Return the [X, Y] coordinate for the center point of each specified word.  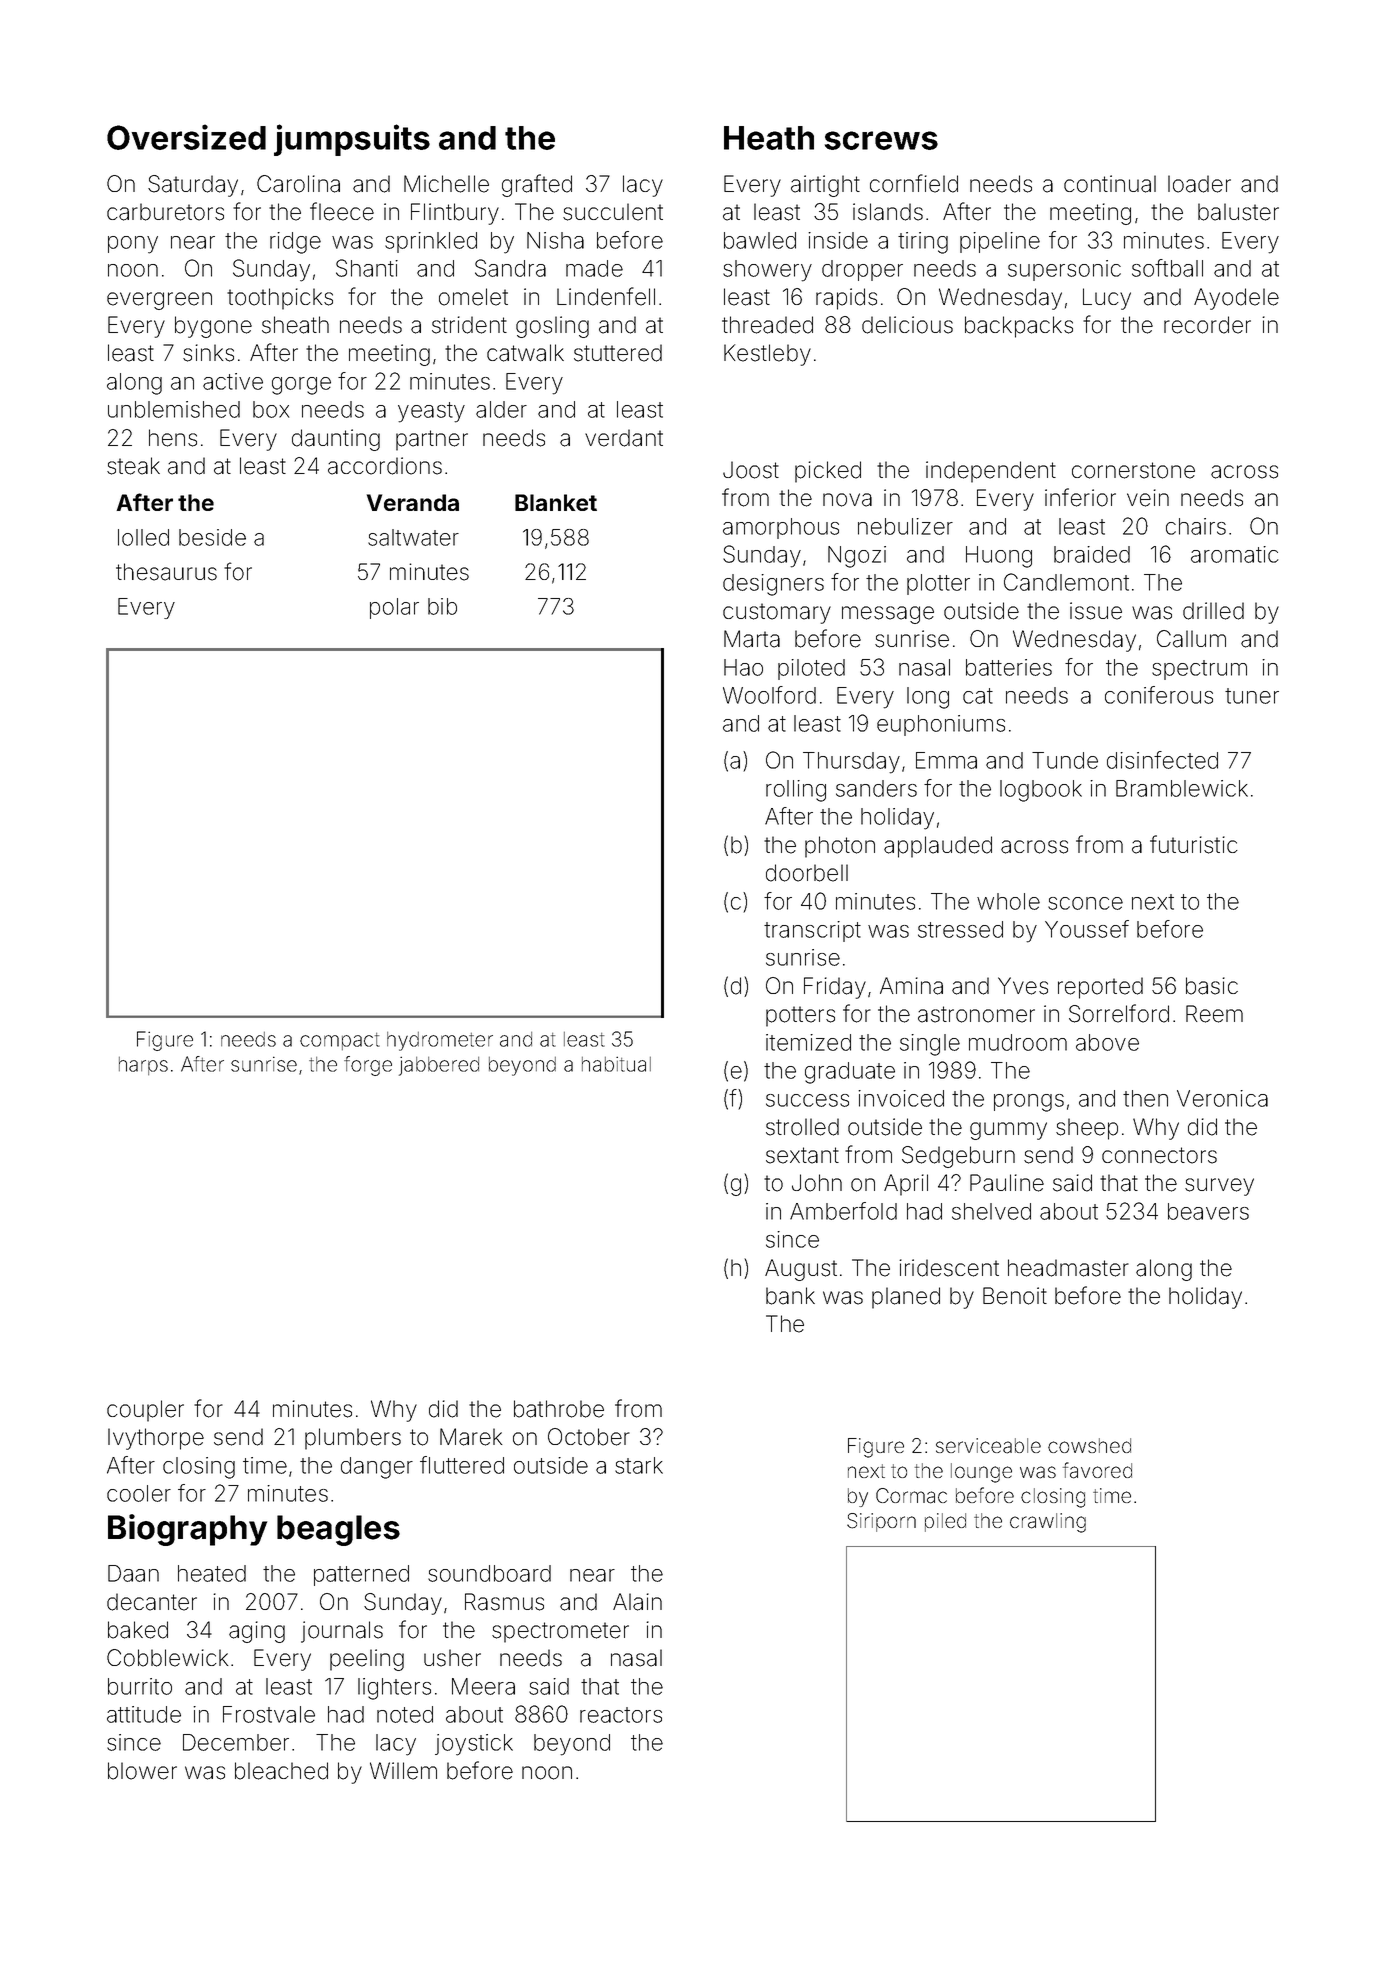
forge [368, 1066]
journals [342, 1632]
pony [133, 245]
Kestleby [767, 355]
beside [212, 537]
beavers [1208, 1211]
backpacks [1019, 327]
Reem [1214, 1014]
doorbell [807, 873]
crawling [1048, 1523]
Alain [637, 1602]
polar [394, 608]
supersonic [1064, 270]
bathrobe [559, 1409]
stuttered [618, 353]
